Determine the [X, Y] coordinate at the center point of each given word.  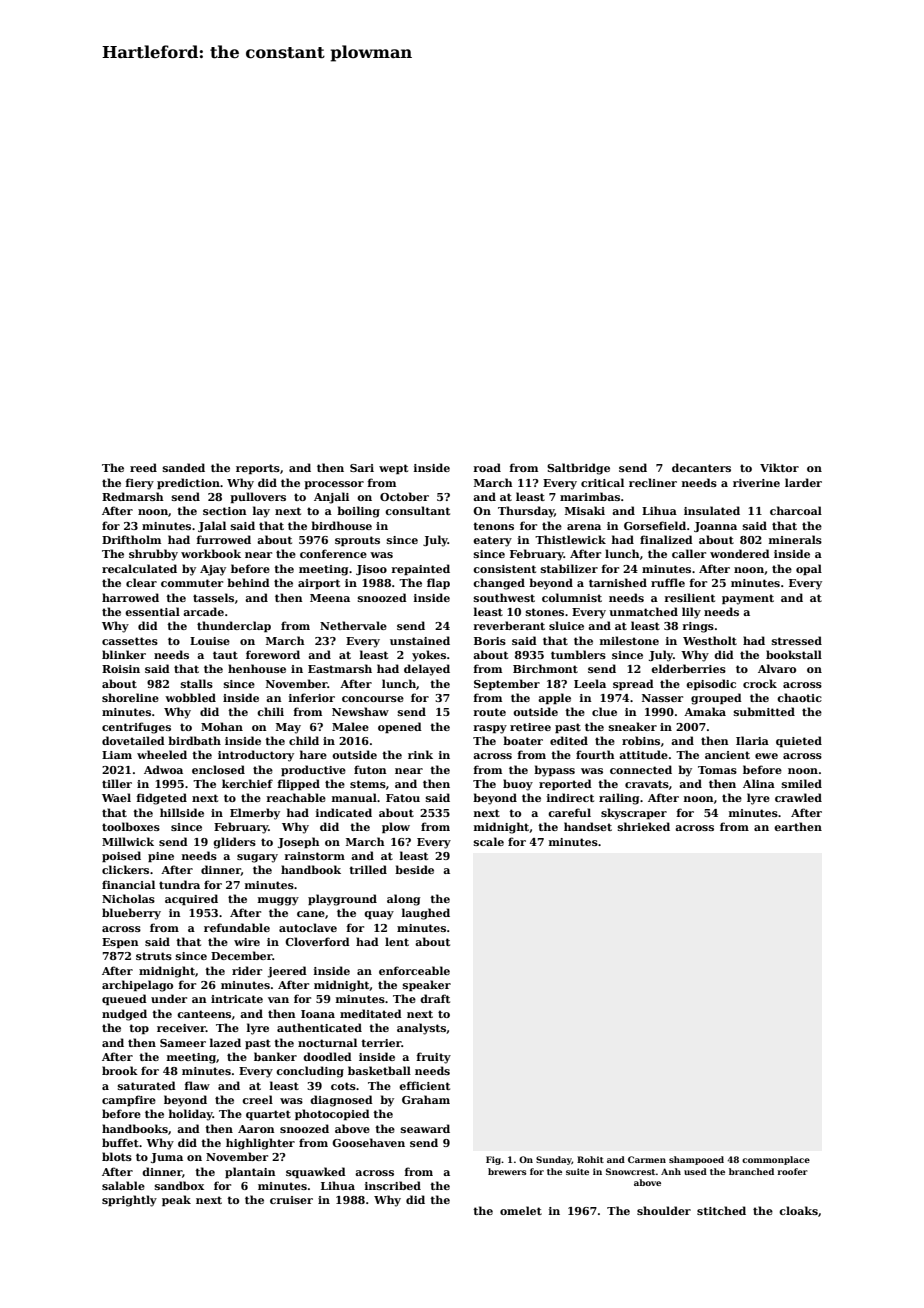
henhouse [257, 668]
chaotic [799, 697]
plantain [250, 1172]
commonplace [776, 1160]
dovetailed [133, 740]
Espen [120, 943]
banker [275, 1056]
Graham [426, 1099]
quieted [799, 741]
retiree [530, 727]
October [404, 496]
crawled [798, 797]
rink [420, 754]
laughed [426, 914]
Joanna [715, 527]
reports [258, 469]
